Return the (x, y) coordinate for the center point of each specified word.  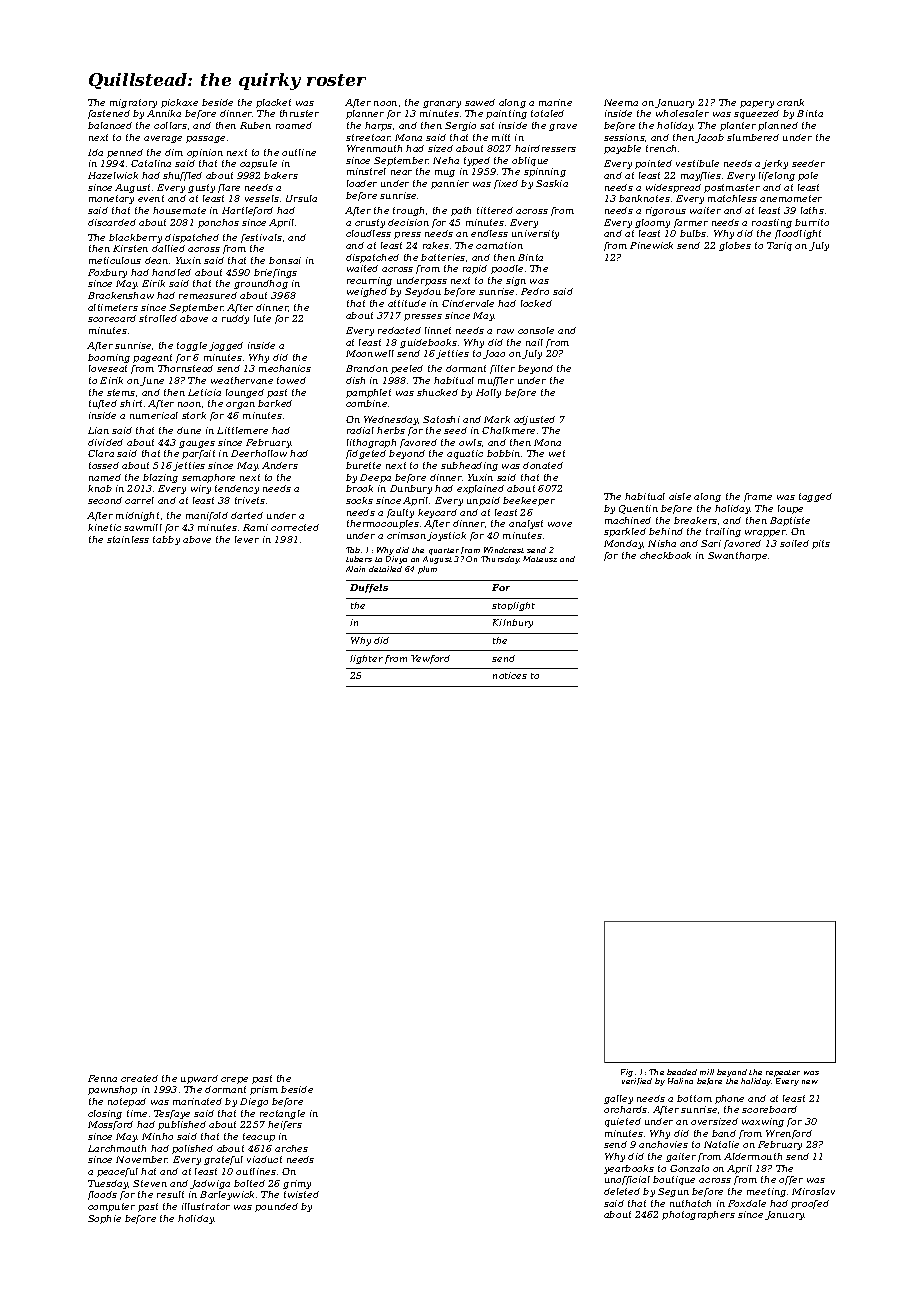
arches (291, 1148)
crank (790, 102)
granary (442, 104)
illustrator (206, 1206)
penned (125, 153)
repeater (783, 1073)
